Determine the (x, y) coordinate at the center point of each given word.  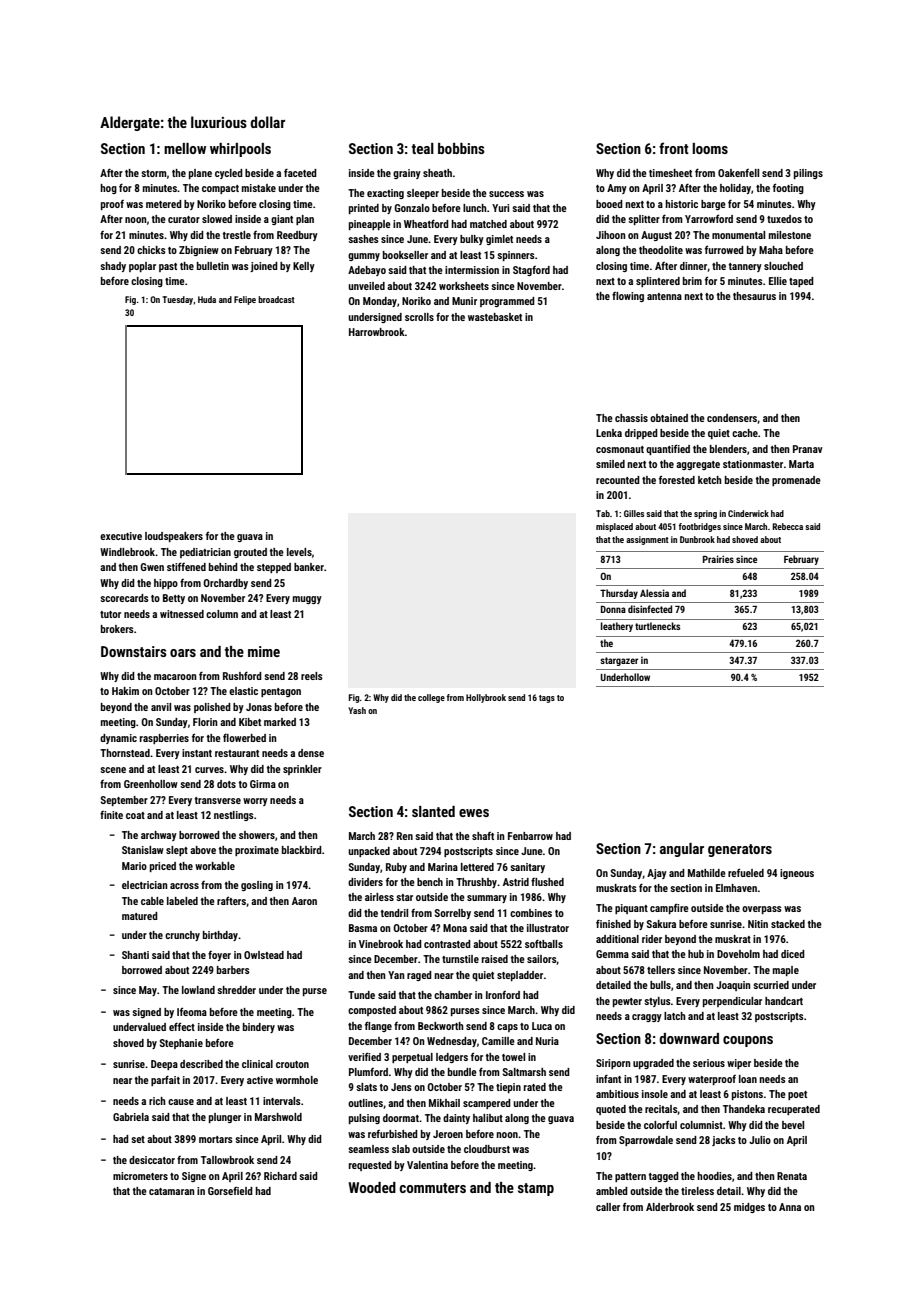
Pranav (808, 449)
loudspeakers (174, 537)
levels (299, 552)
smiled (610, 464)
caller (608, 1207)
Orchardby (225, 584)
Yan (396, 975)
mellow (185, 148)
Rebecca (788, 526)
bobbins (461, 148)
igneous (797, 874)
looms (710, 148)
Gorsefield (230, 1191)
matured (140, 916)
